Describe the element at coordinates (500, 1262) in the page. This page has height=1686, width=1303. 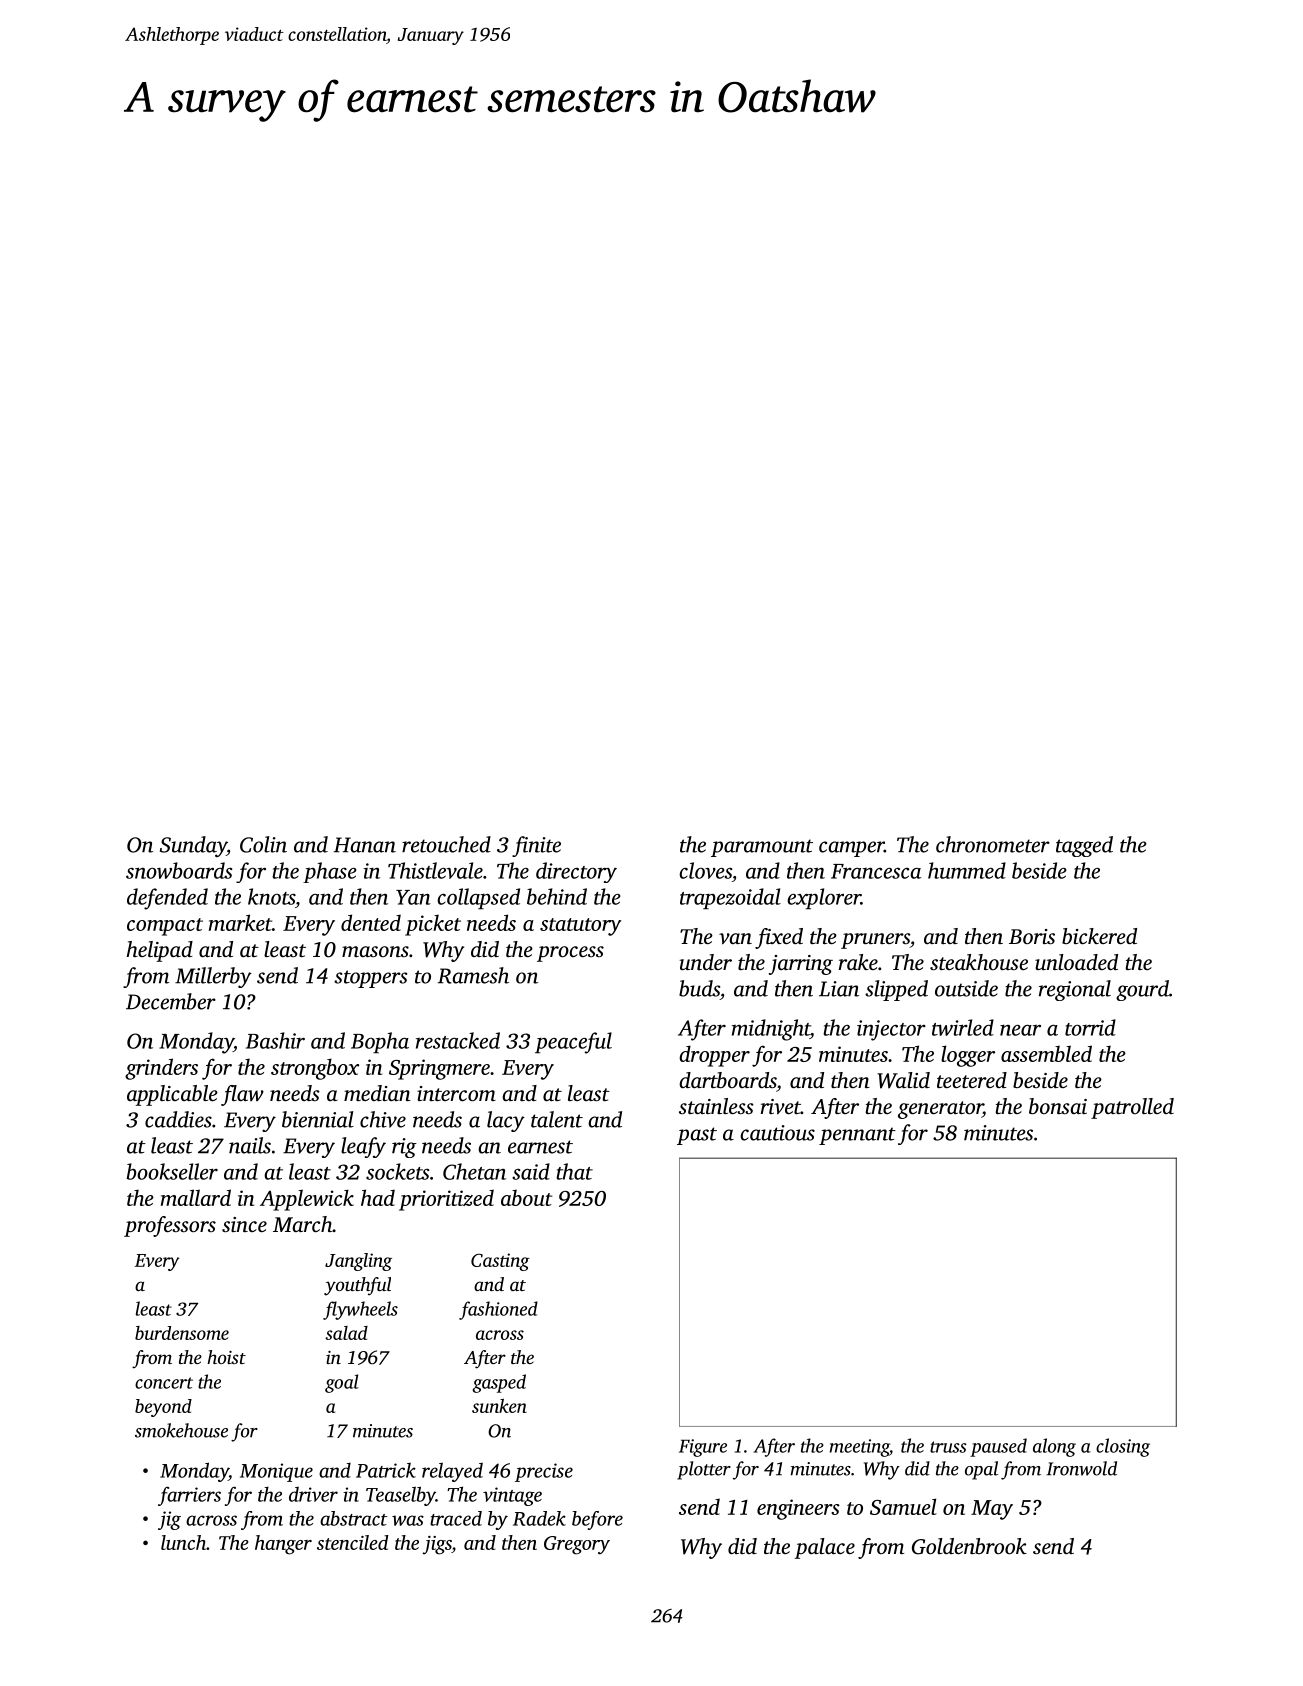
I see `Casting` at that location.
